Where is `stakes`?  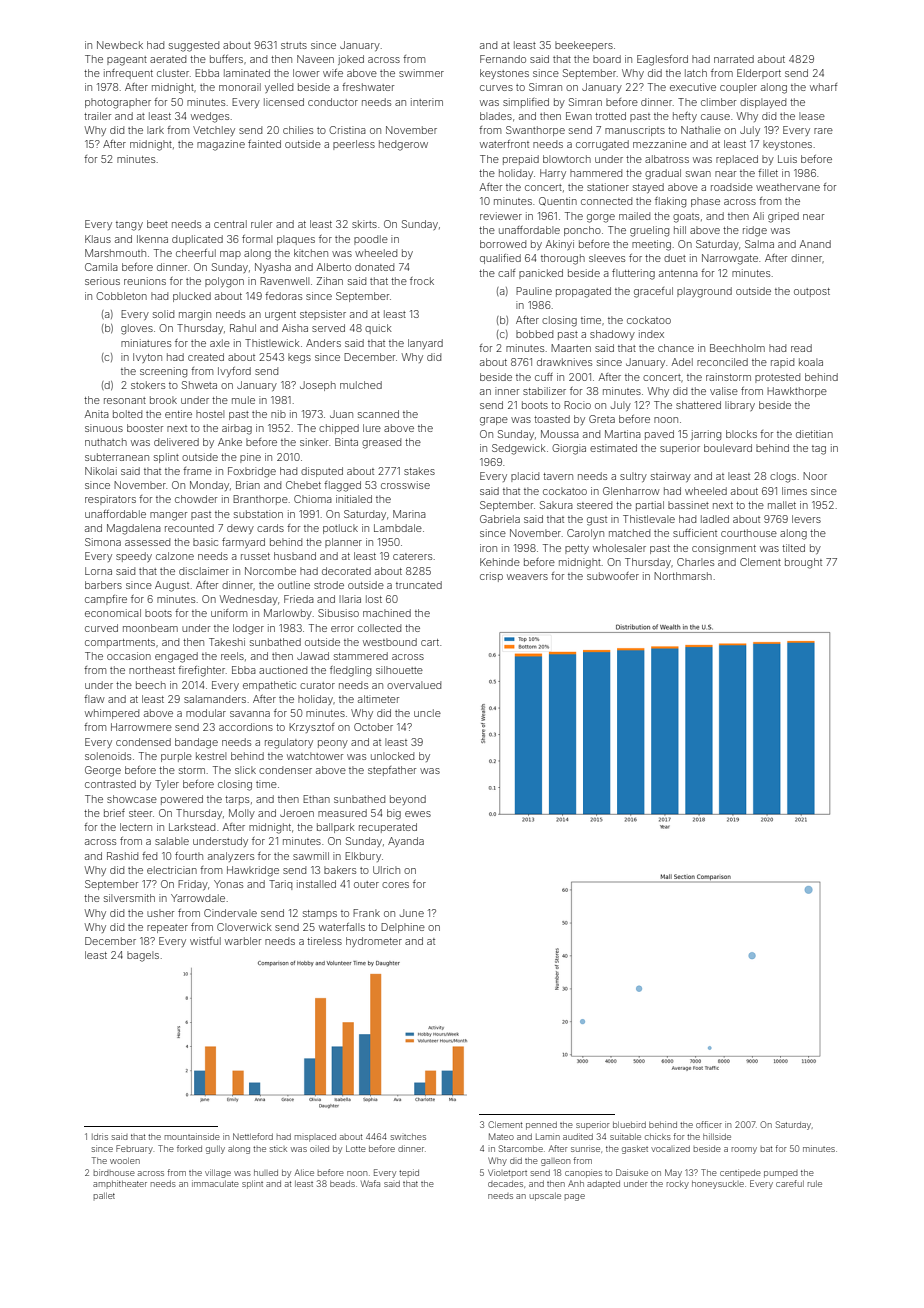
stakes is located at coordinates (419, 471).
